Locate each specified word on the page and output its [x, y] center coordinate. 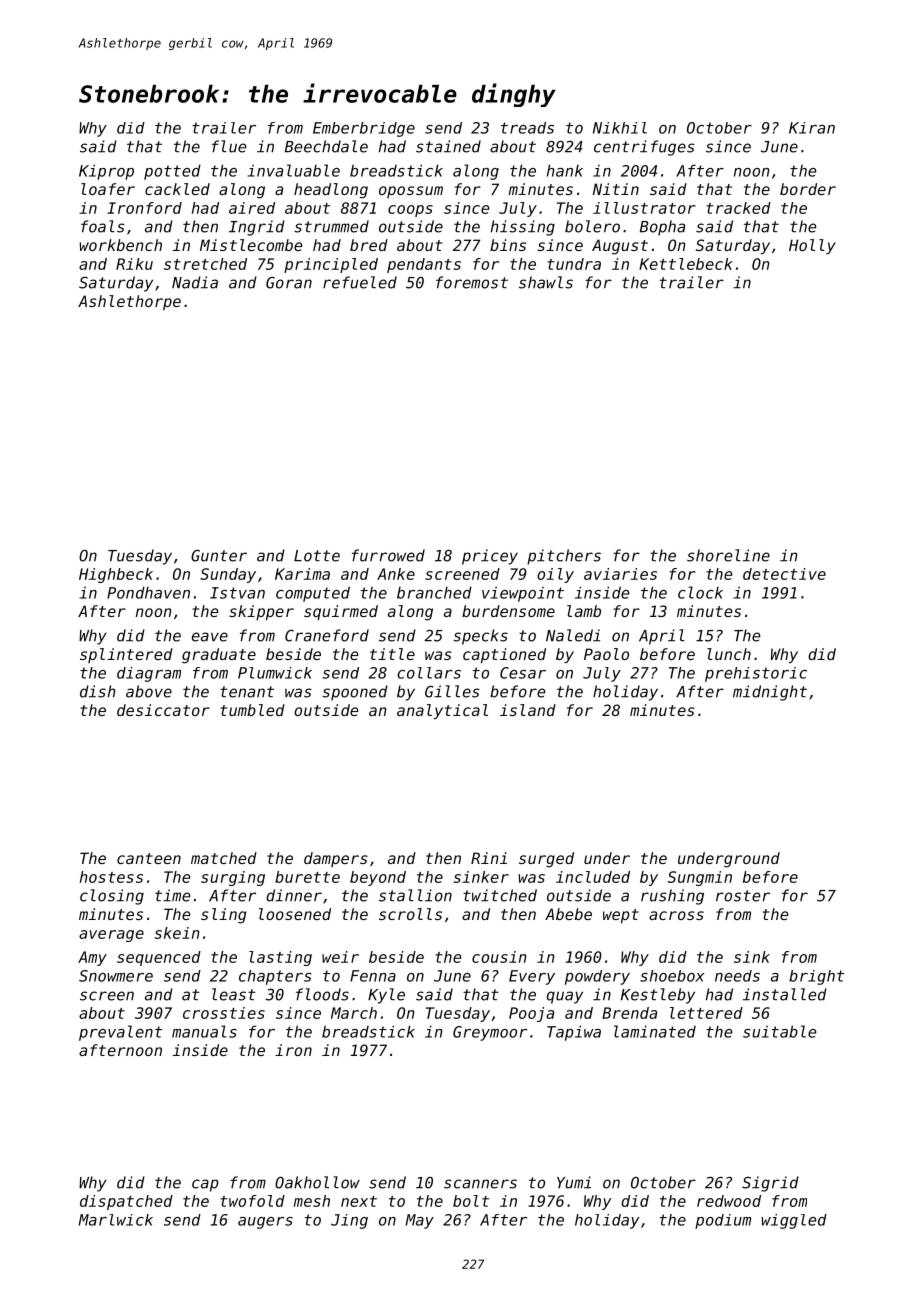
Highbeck [116, 575]
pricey [490, 557]
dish [98, 691]
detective [784, 574]
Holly [812, 246]
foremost [472, 282]
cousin [499, 957]
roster [743, 896]
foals [103, 226]
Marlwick [115, 1220]
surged [546, 860]
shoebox [672, 976]
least [234, 994]
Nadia [195, 282]
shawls [546, 282]
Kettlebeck [686, 264]
